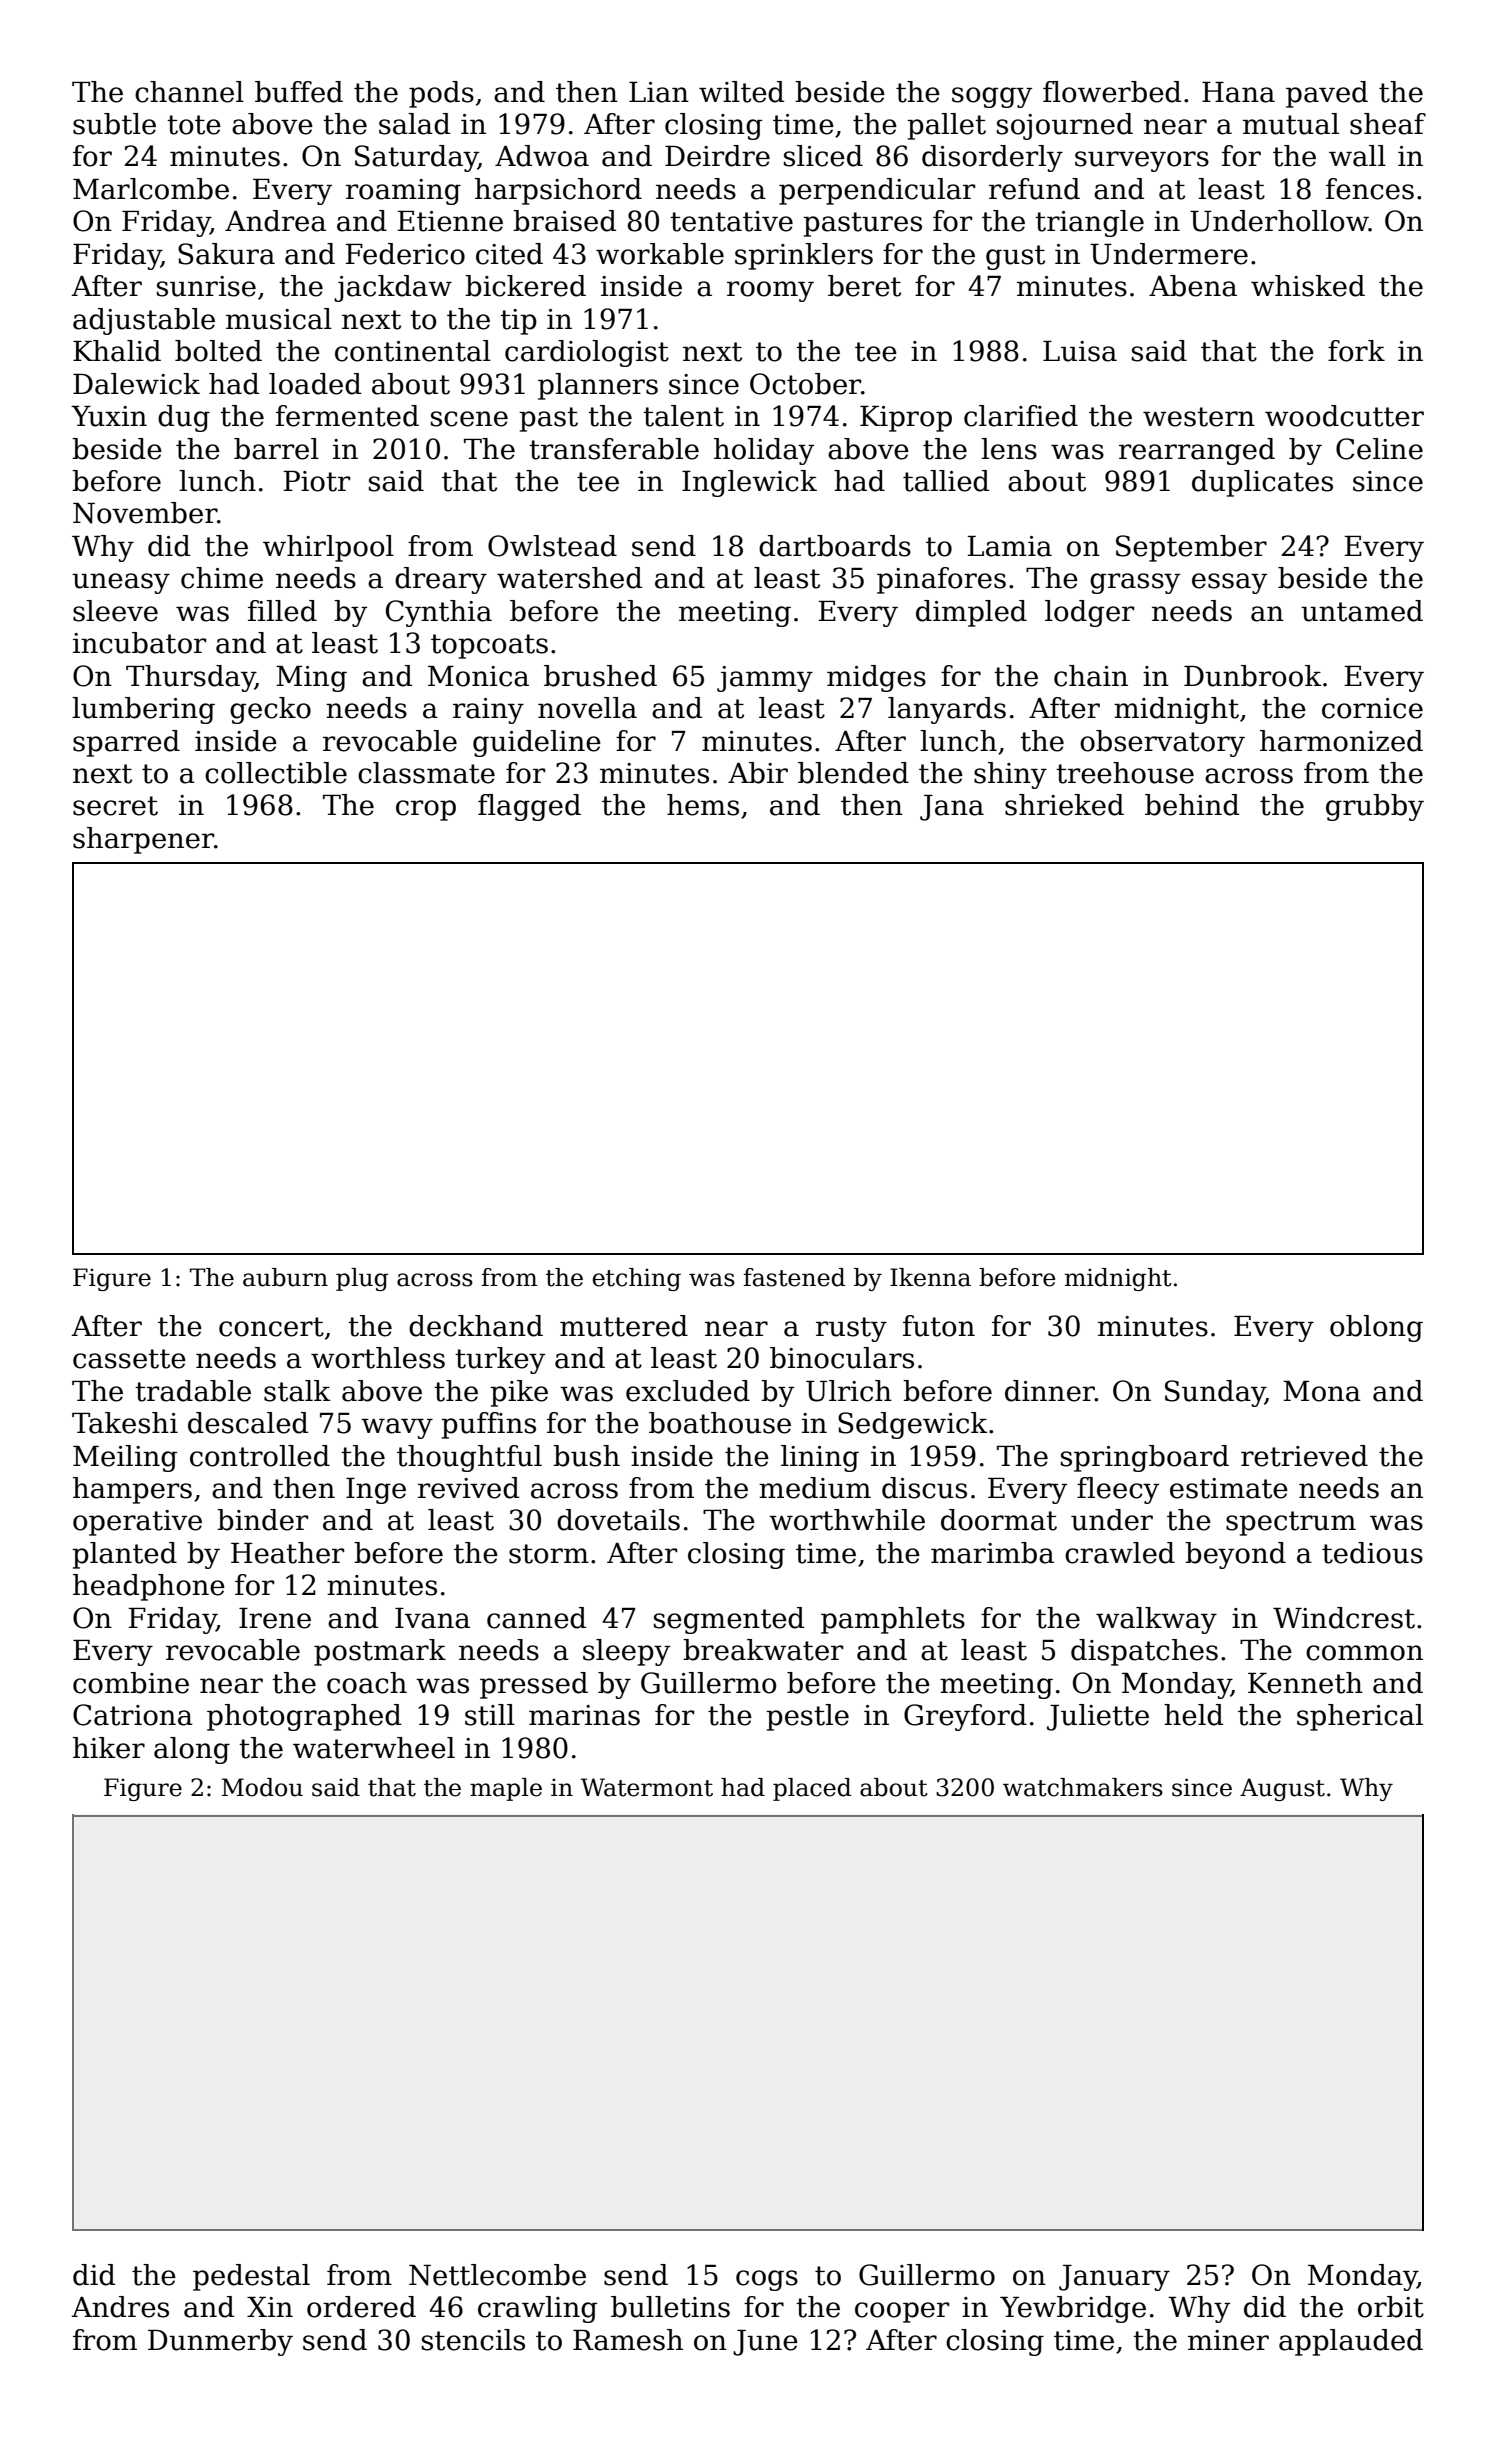  What do you see at coordinates (853, 773) in the page?
I see `blended` at bounding box center [853, 773].
